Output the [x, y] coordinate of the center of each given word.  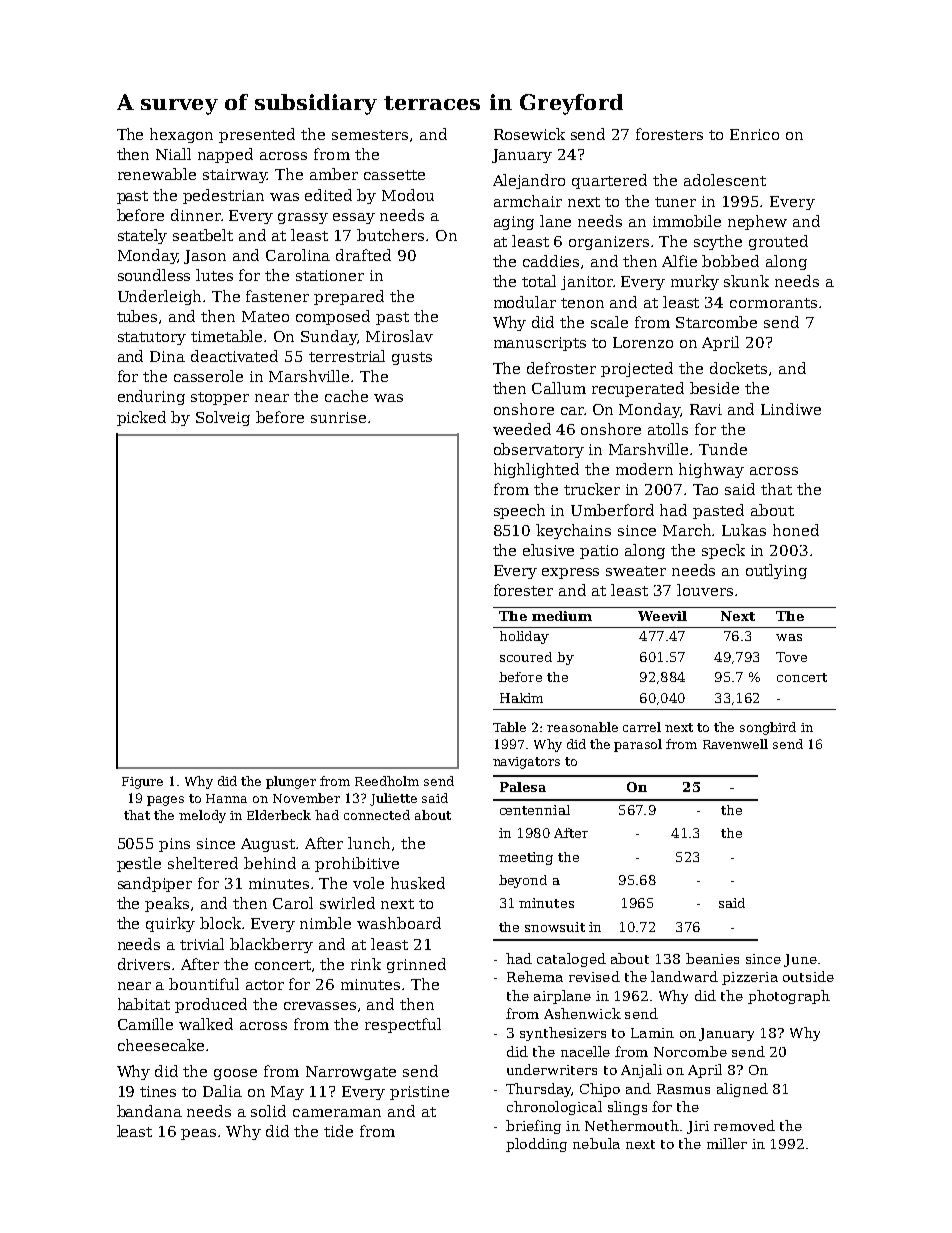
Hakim [521, 698]
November [306, 798]
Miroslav [399, 336]
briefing [533, 1127]
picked [141, 418]
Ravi [706, 409]
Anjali [641, 1071]
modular [525, 302]
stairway [235, 176]
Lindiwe [791, 409]
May [287, 1093]
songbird [768, 728]
